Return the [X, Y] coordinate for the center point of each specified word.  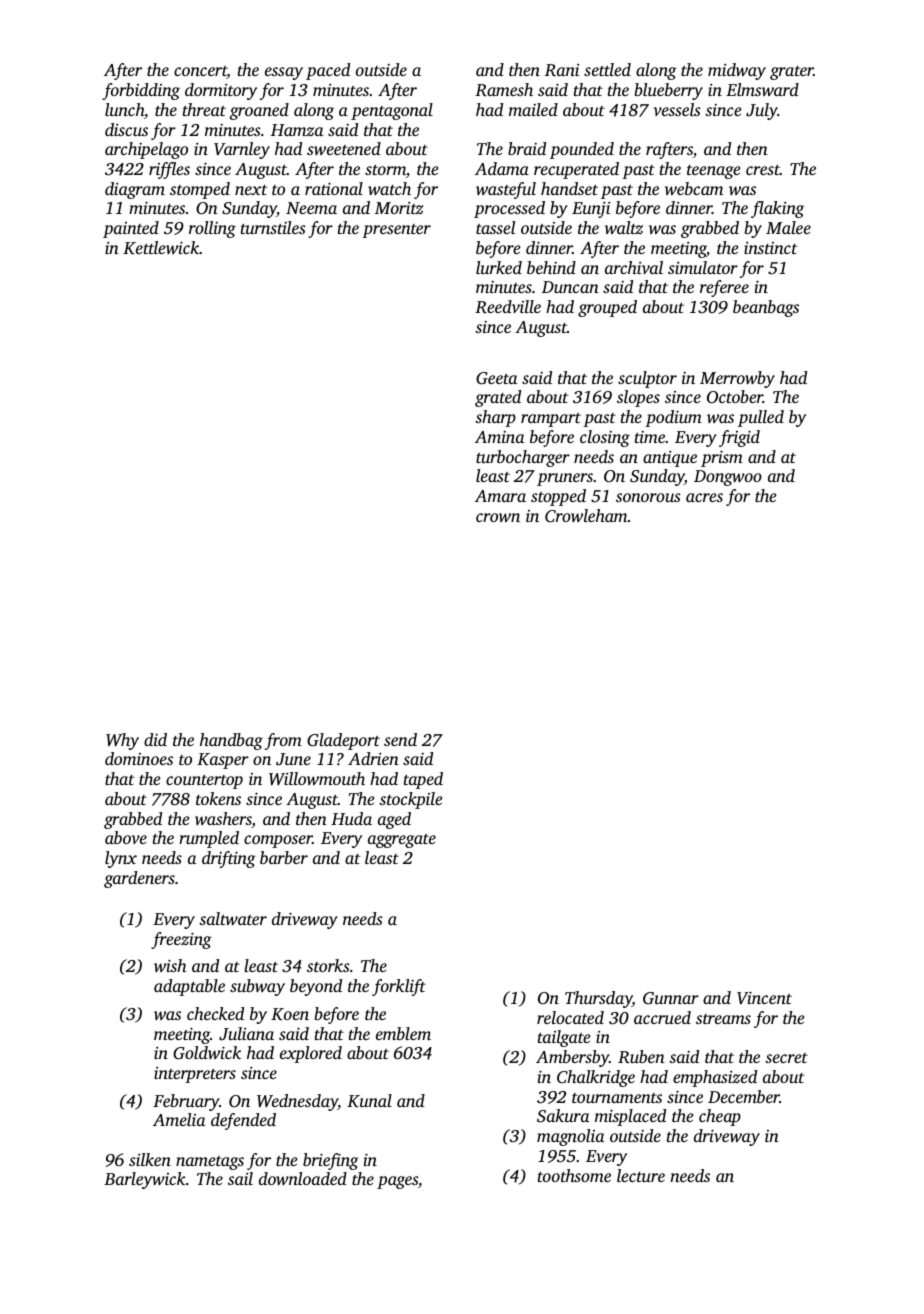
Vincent [764, 998]
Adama [502, 168]
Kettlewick [161, 248]
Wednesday [297, 1102]
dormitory [221, 91]
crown [498, 517]
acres [704, 497]
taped [423, 780]
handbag [231, 741]
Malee [788, 227]
